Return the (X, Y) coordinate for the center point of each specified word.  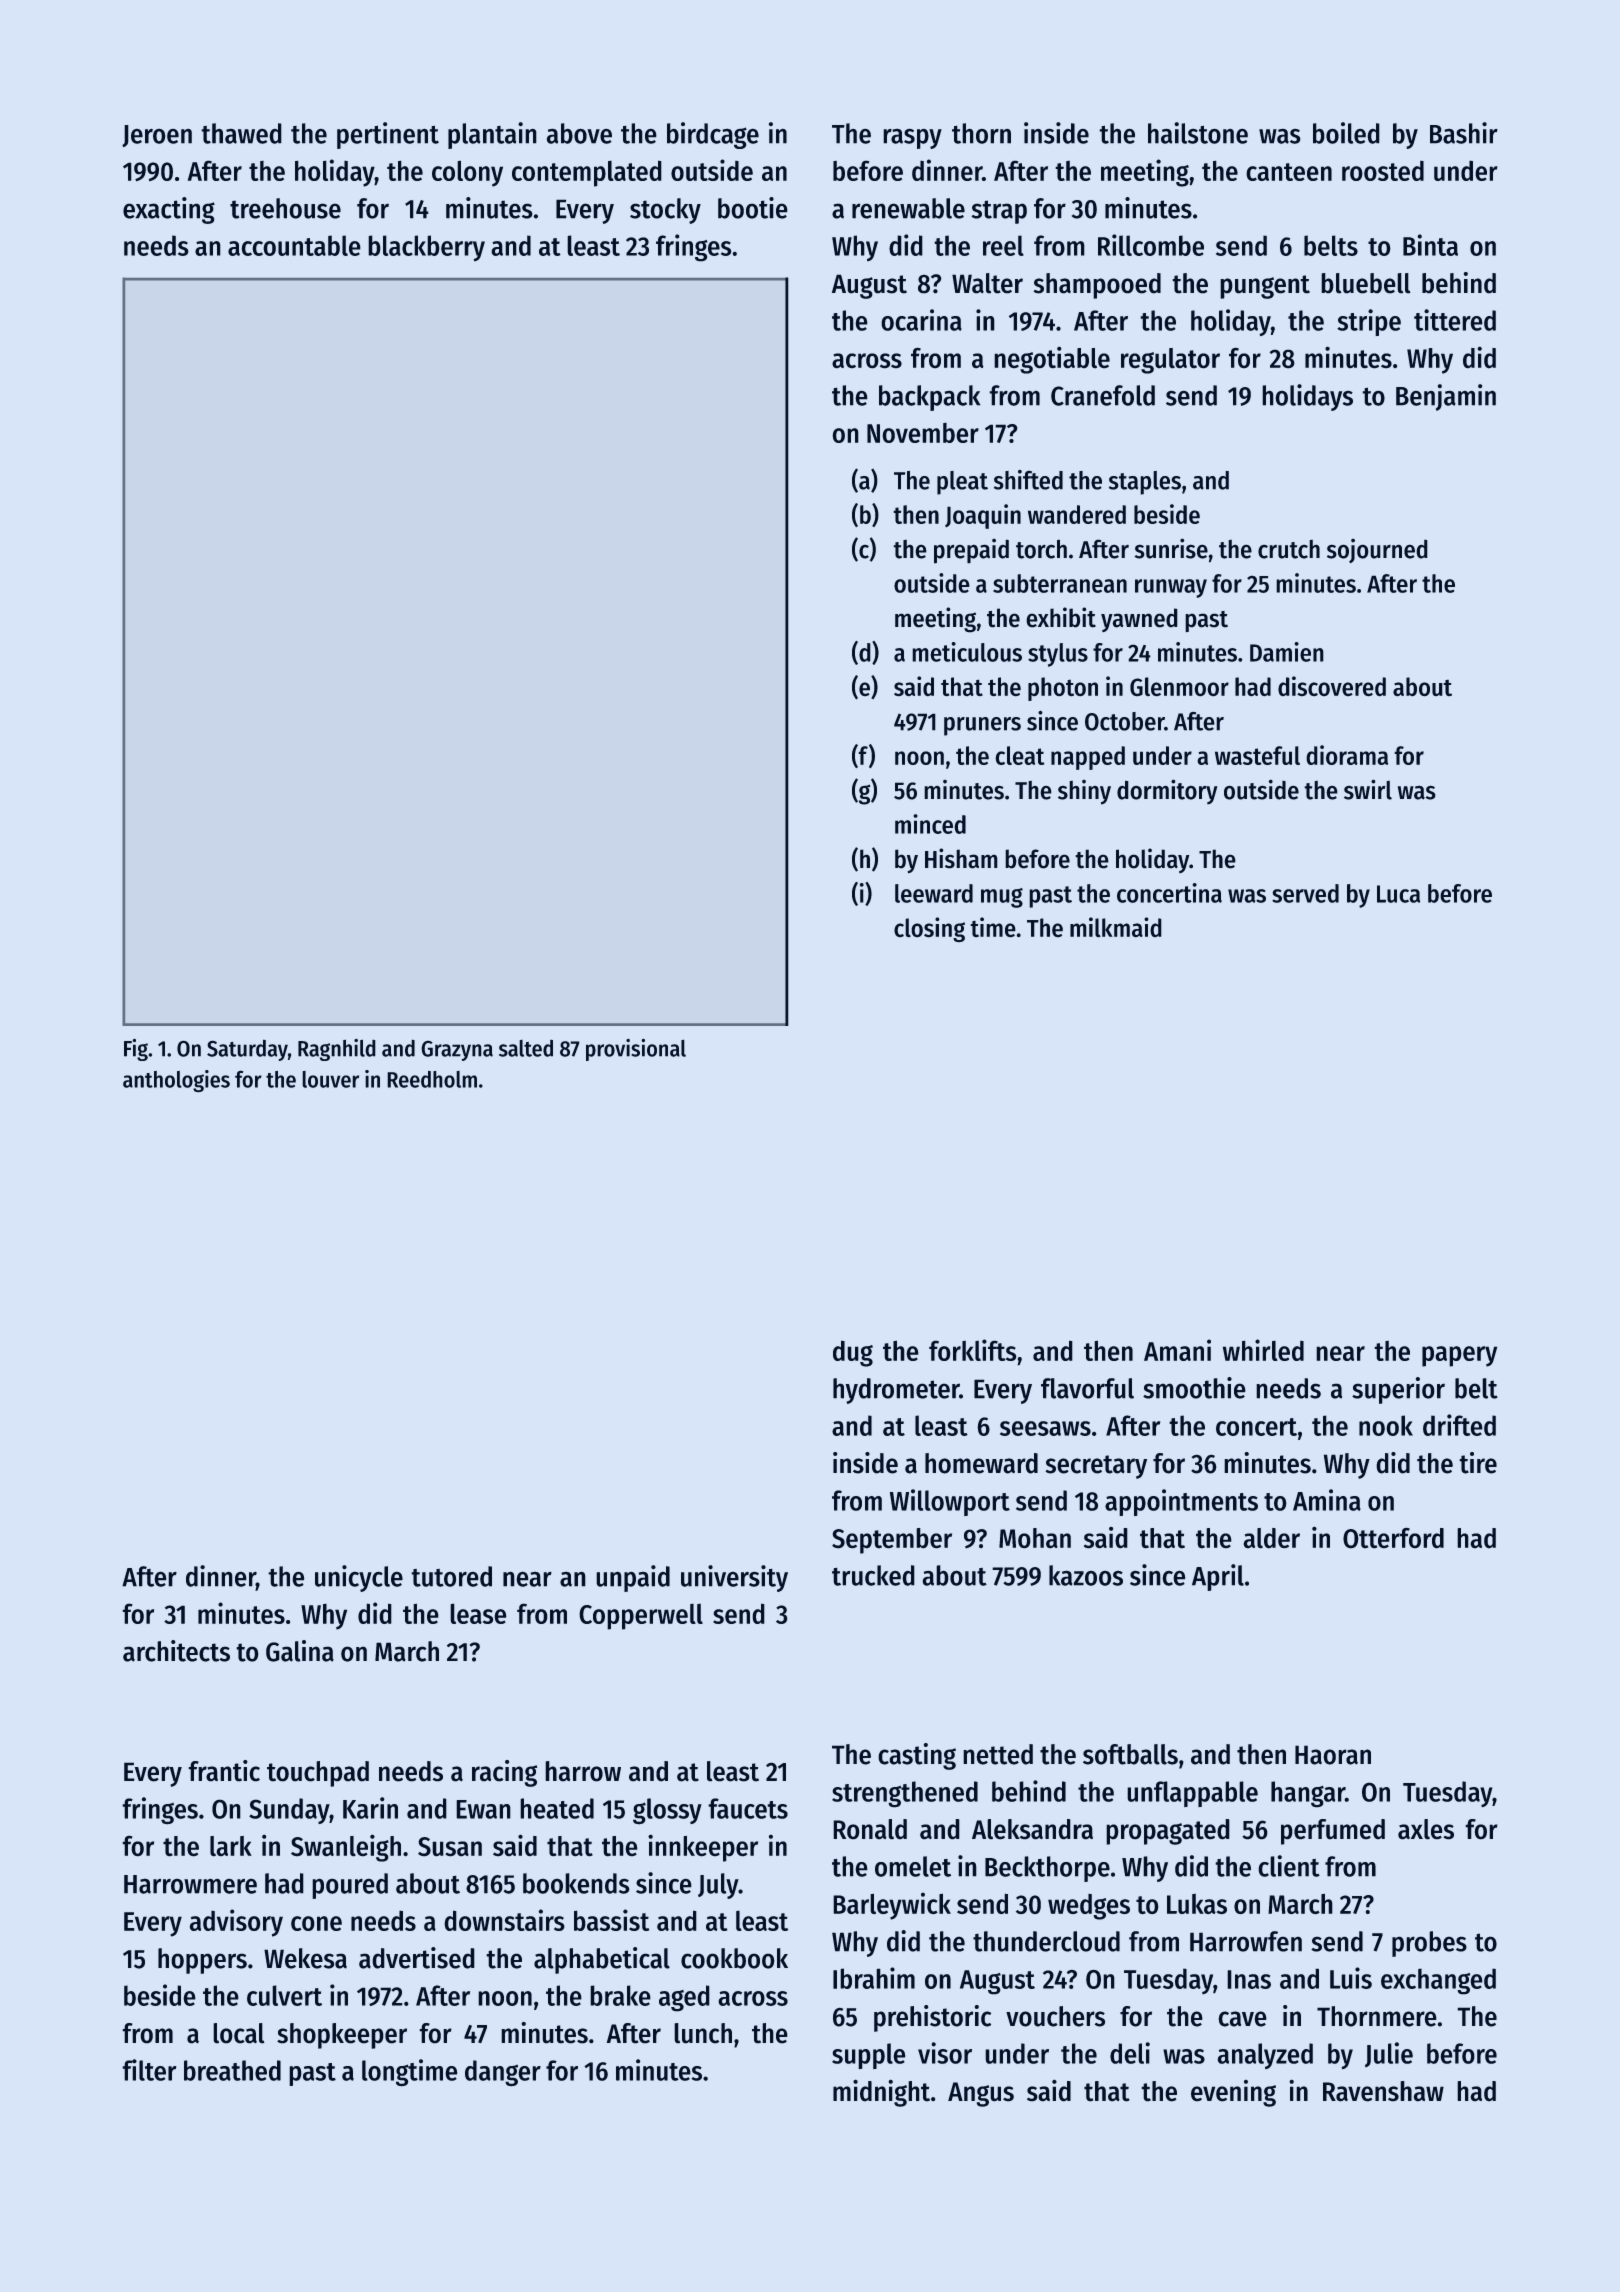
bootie (753, 208)
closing (929, 929)
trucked (873, 1575)
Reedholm (432, 1079)
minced (930, 824)
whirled (1263, 1350)
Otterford (1393, 1538)
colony (467, 173)
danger (503, 2073)
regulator (1170, 361)
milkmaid (1116, 927)
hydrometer (896, 1391)
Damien (1287, 652)
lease (478, 1613)
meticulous (967, 652)
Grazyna (457, 1050)
